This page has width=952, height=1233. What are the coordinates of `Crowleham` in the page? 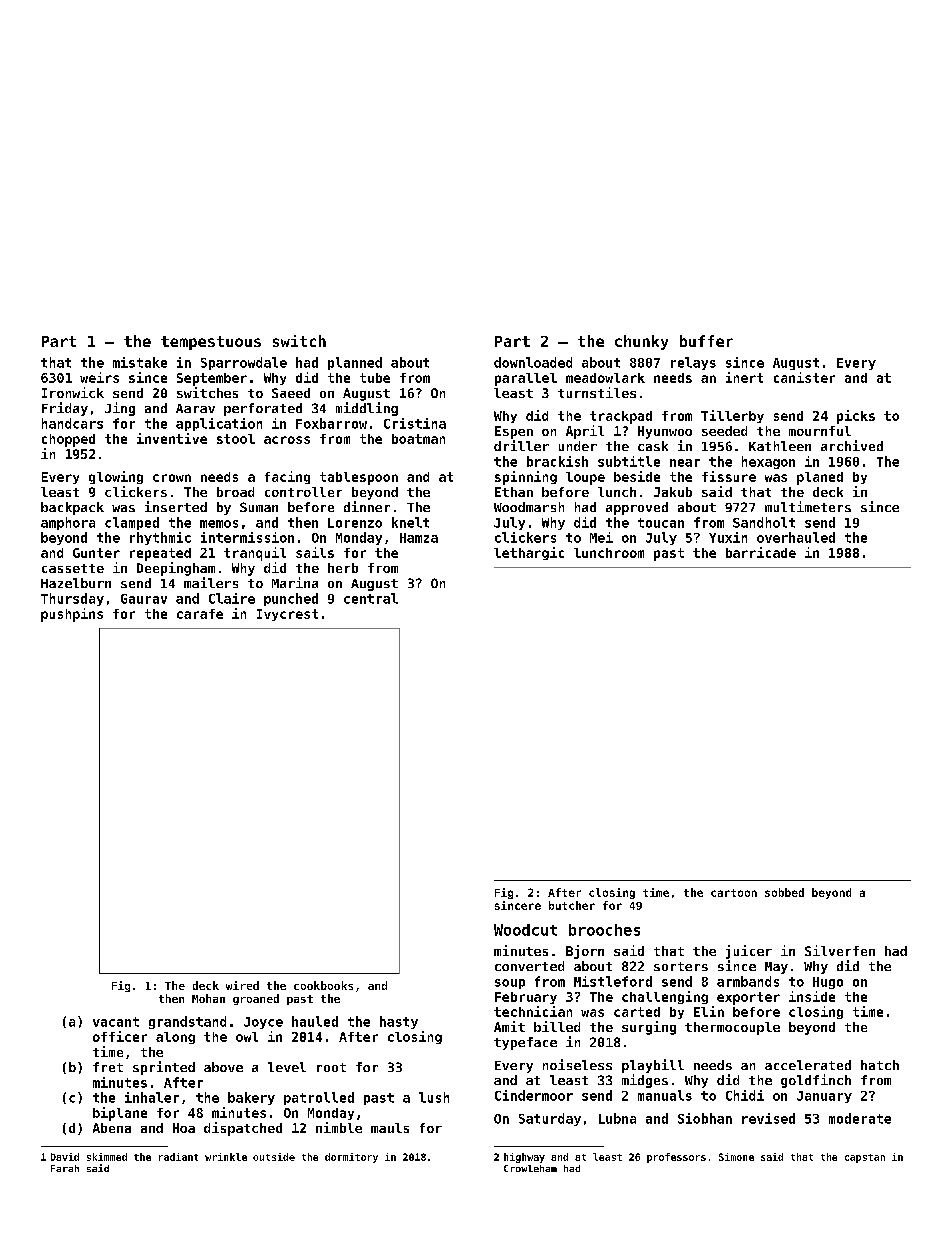 It's located at (530, 1168).
